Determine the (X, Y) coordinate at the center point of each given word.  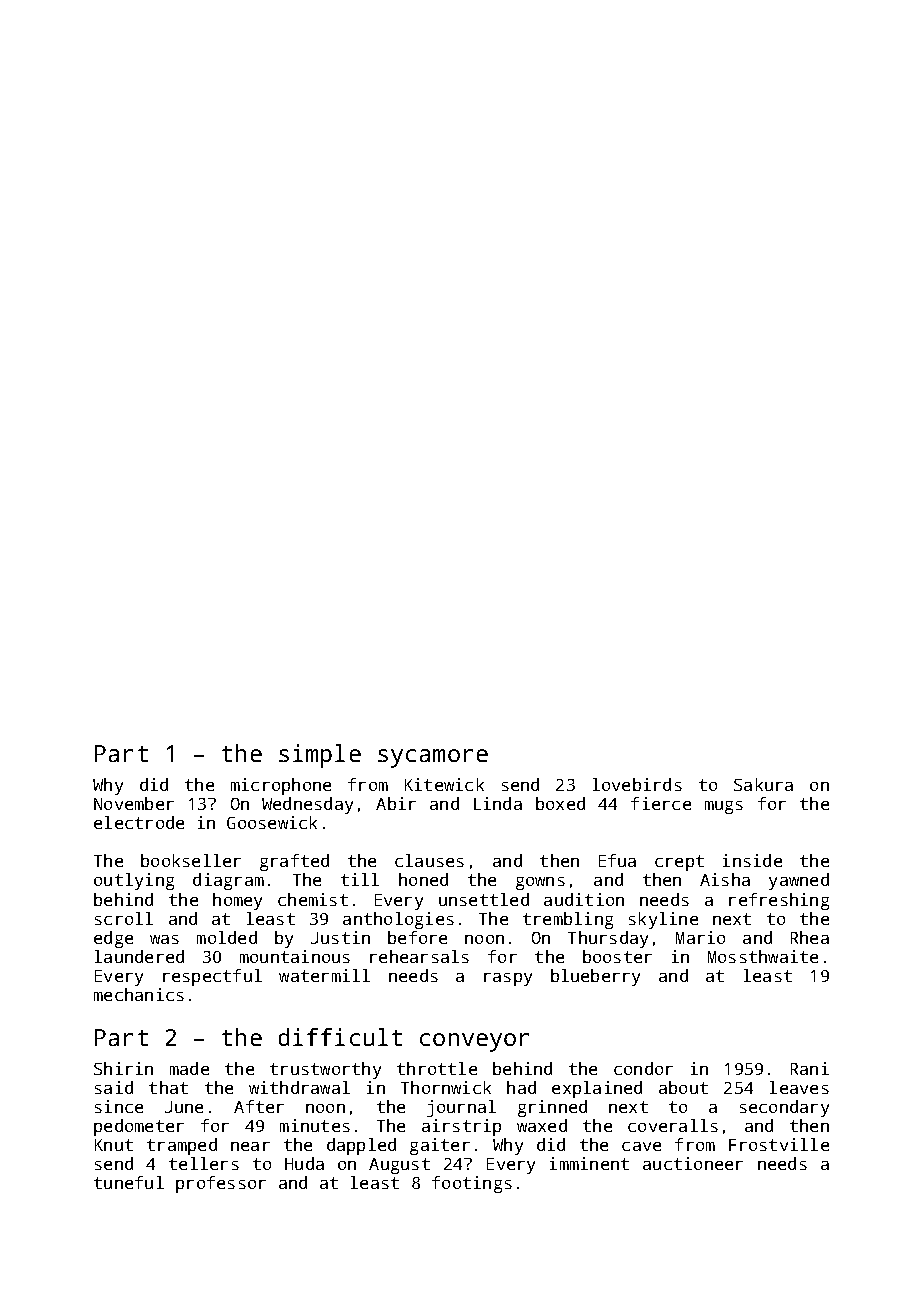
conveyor (474, 1042)
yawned (799, 881)
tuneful (129, 1182)
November (134, 803)
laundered (139, 956)
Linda (498, 803)
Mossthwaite (763, 956)
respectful (212, 977)
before (417, 937)
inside (752, 860)
